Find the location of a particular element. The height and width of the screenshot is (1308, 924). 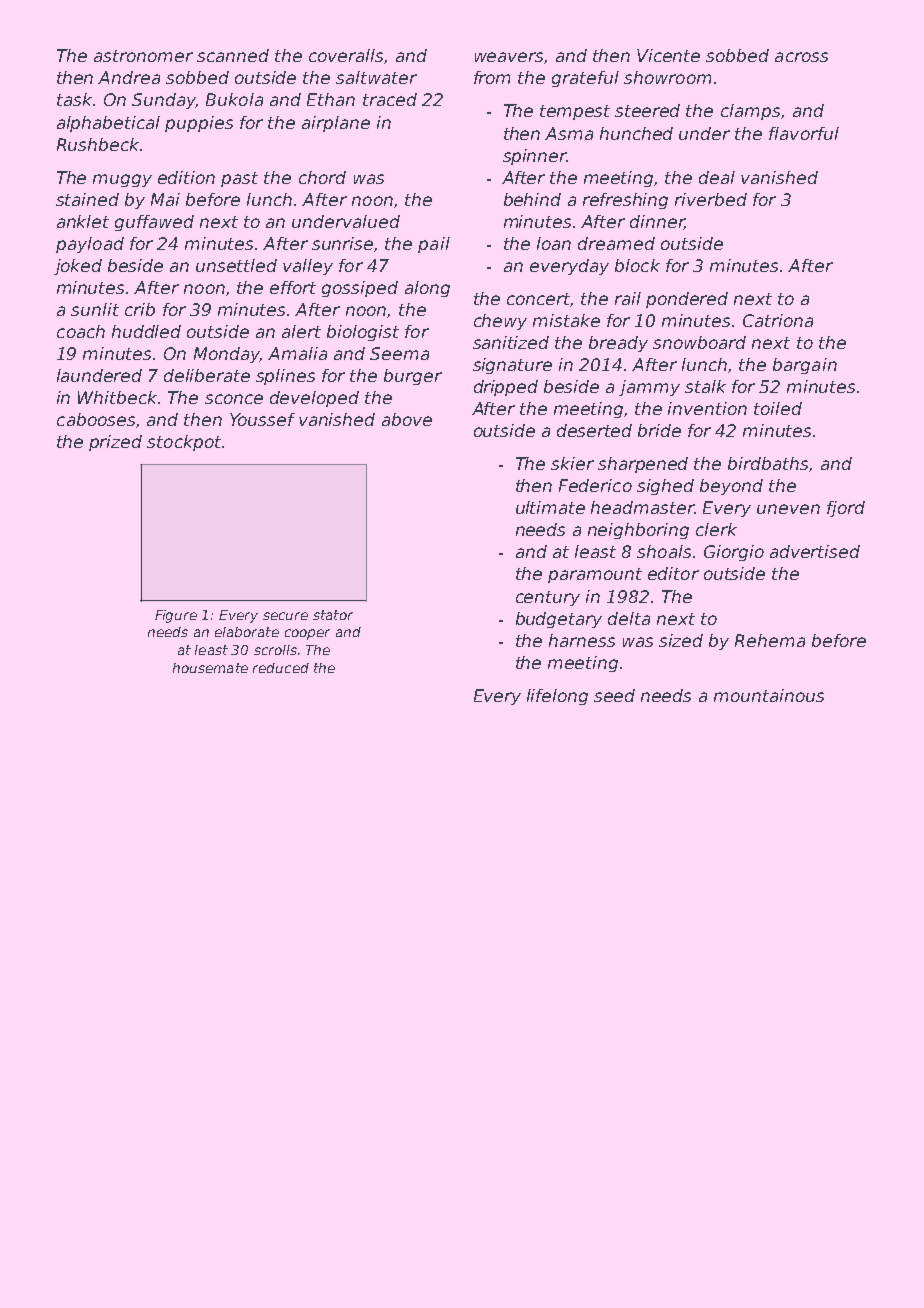

pondered is located at coordinates (687, 300).
